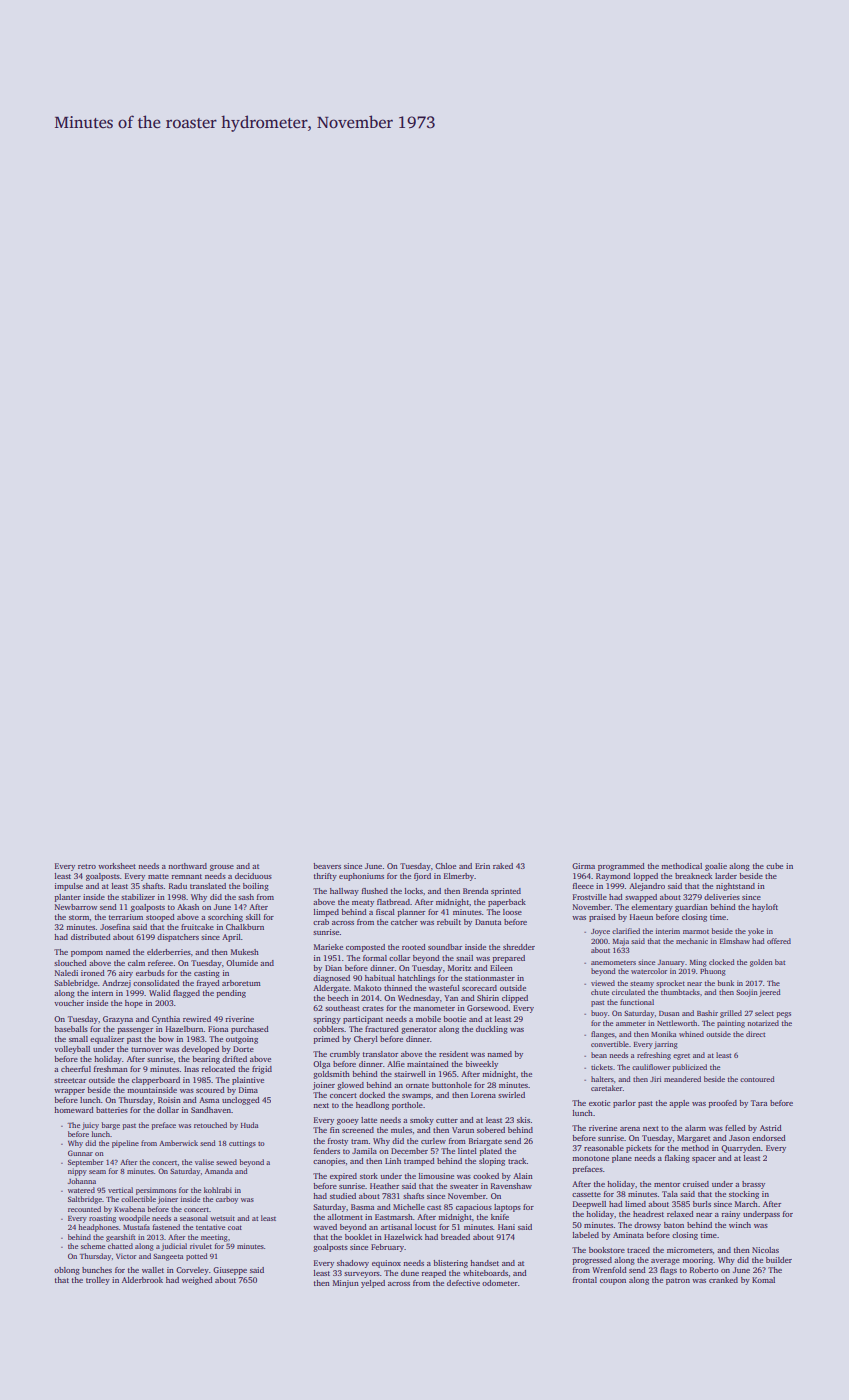 The width and height of the page is (849, 1400). Describe the element at coordinates (678, 1281) in the page. I see `patron` at that location.
